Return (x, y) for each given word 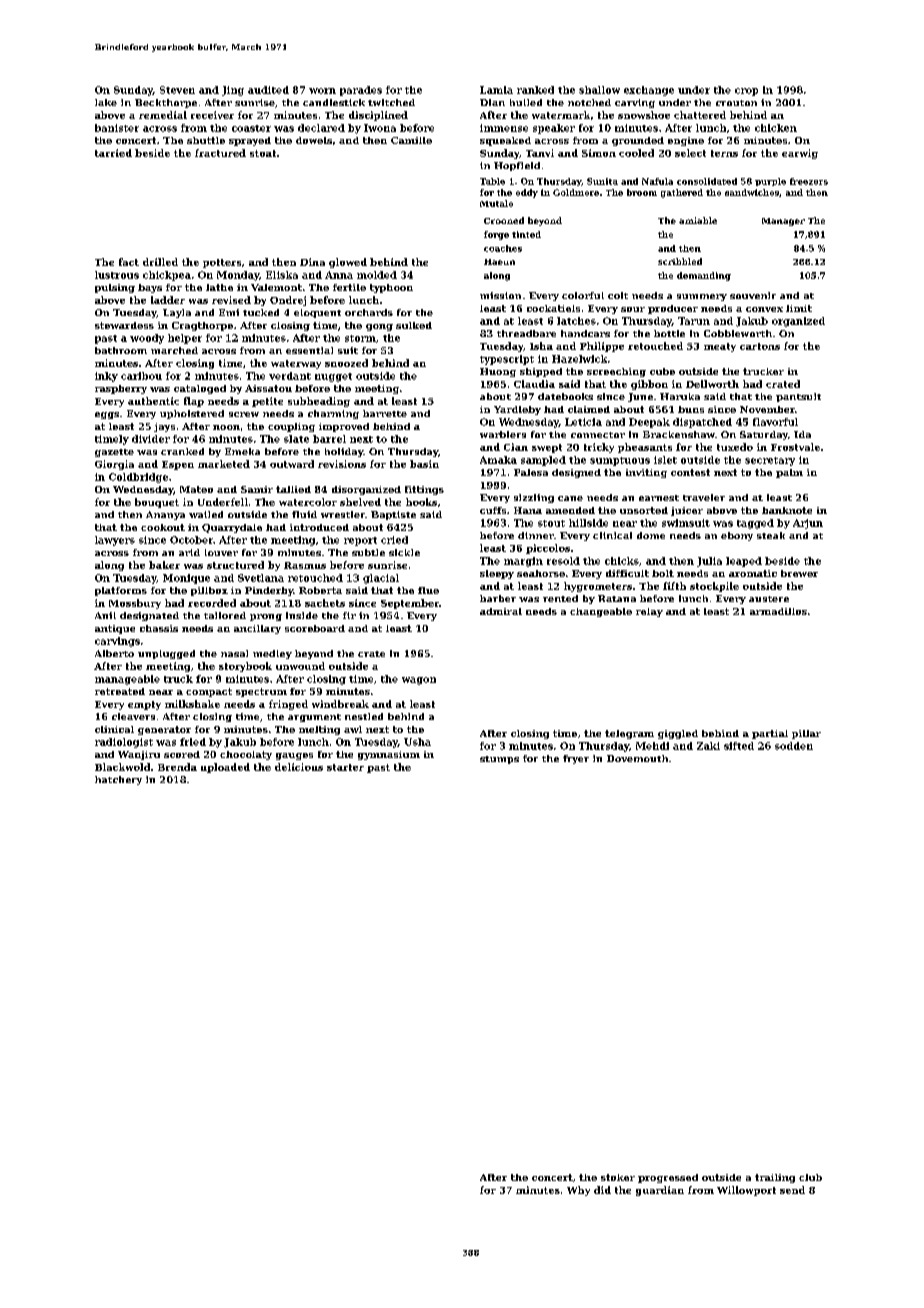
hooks (421, 502)
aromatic (753, 573)
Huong (498, 372)
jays (164, 427)
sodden (794, 746)
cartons (760, 346)
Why (578, 1191)
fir (349, 615)
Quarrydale (232, 528)
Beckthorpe (166, 103)
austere (769, 599)
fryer (576, 759)
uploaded (225, 768)
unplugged (166, 654)
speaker (554, 129)
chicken (776, 128)
